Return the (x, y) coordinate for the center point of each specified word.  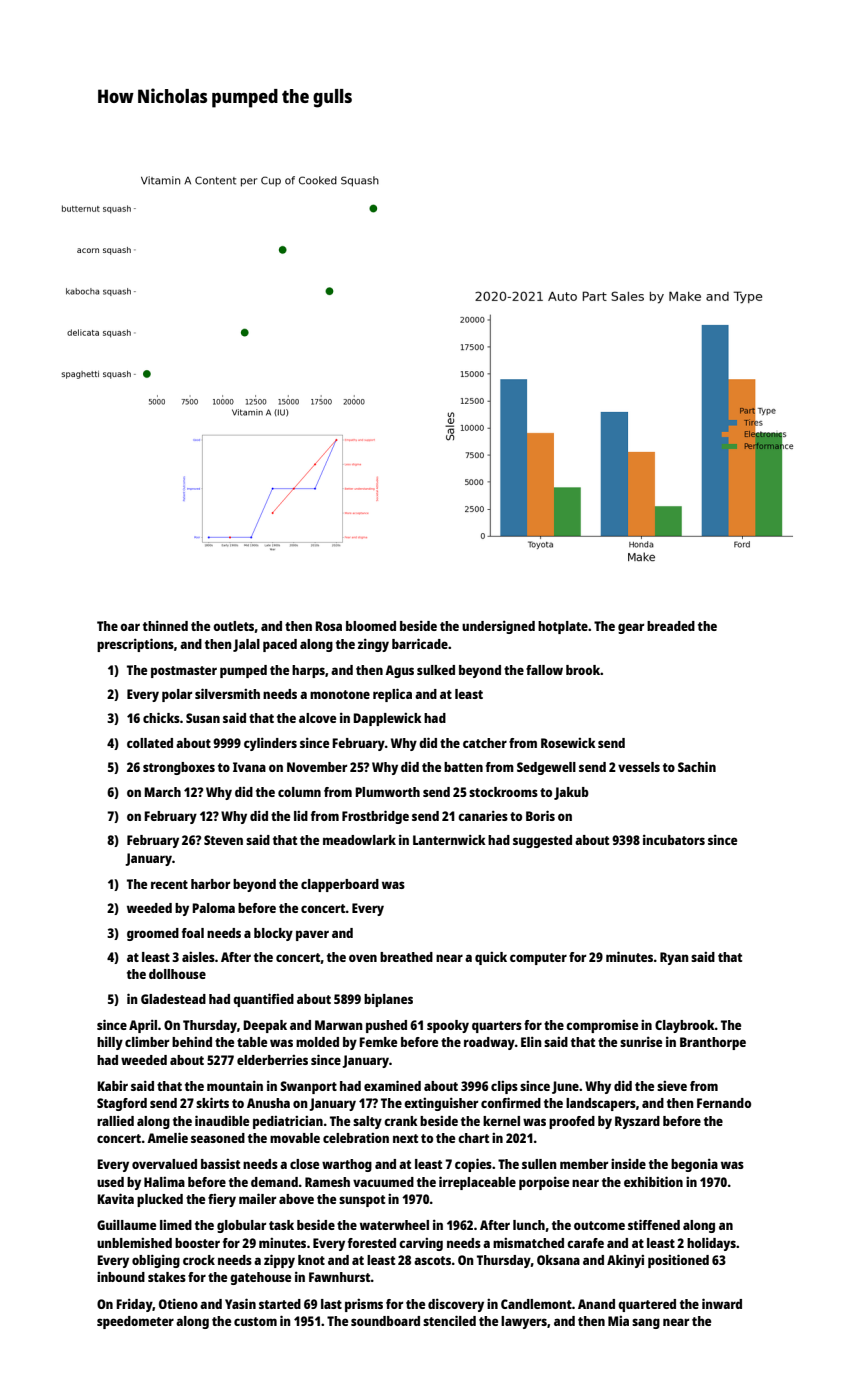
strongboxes (179, 768)
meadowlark (359, 840)
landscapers (601, 1104)
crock (199, 1260)
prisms (364, 1305)
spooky (448, 1026)
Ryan (674, 958)
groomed (153, 934)
